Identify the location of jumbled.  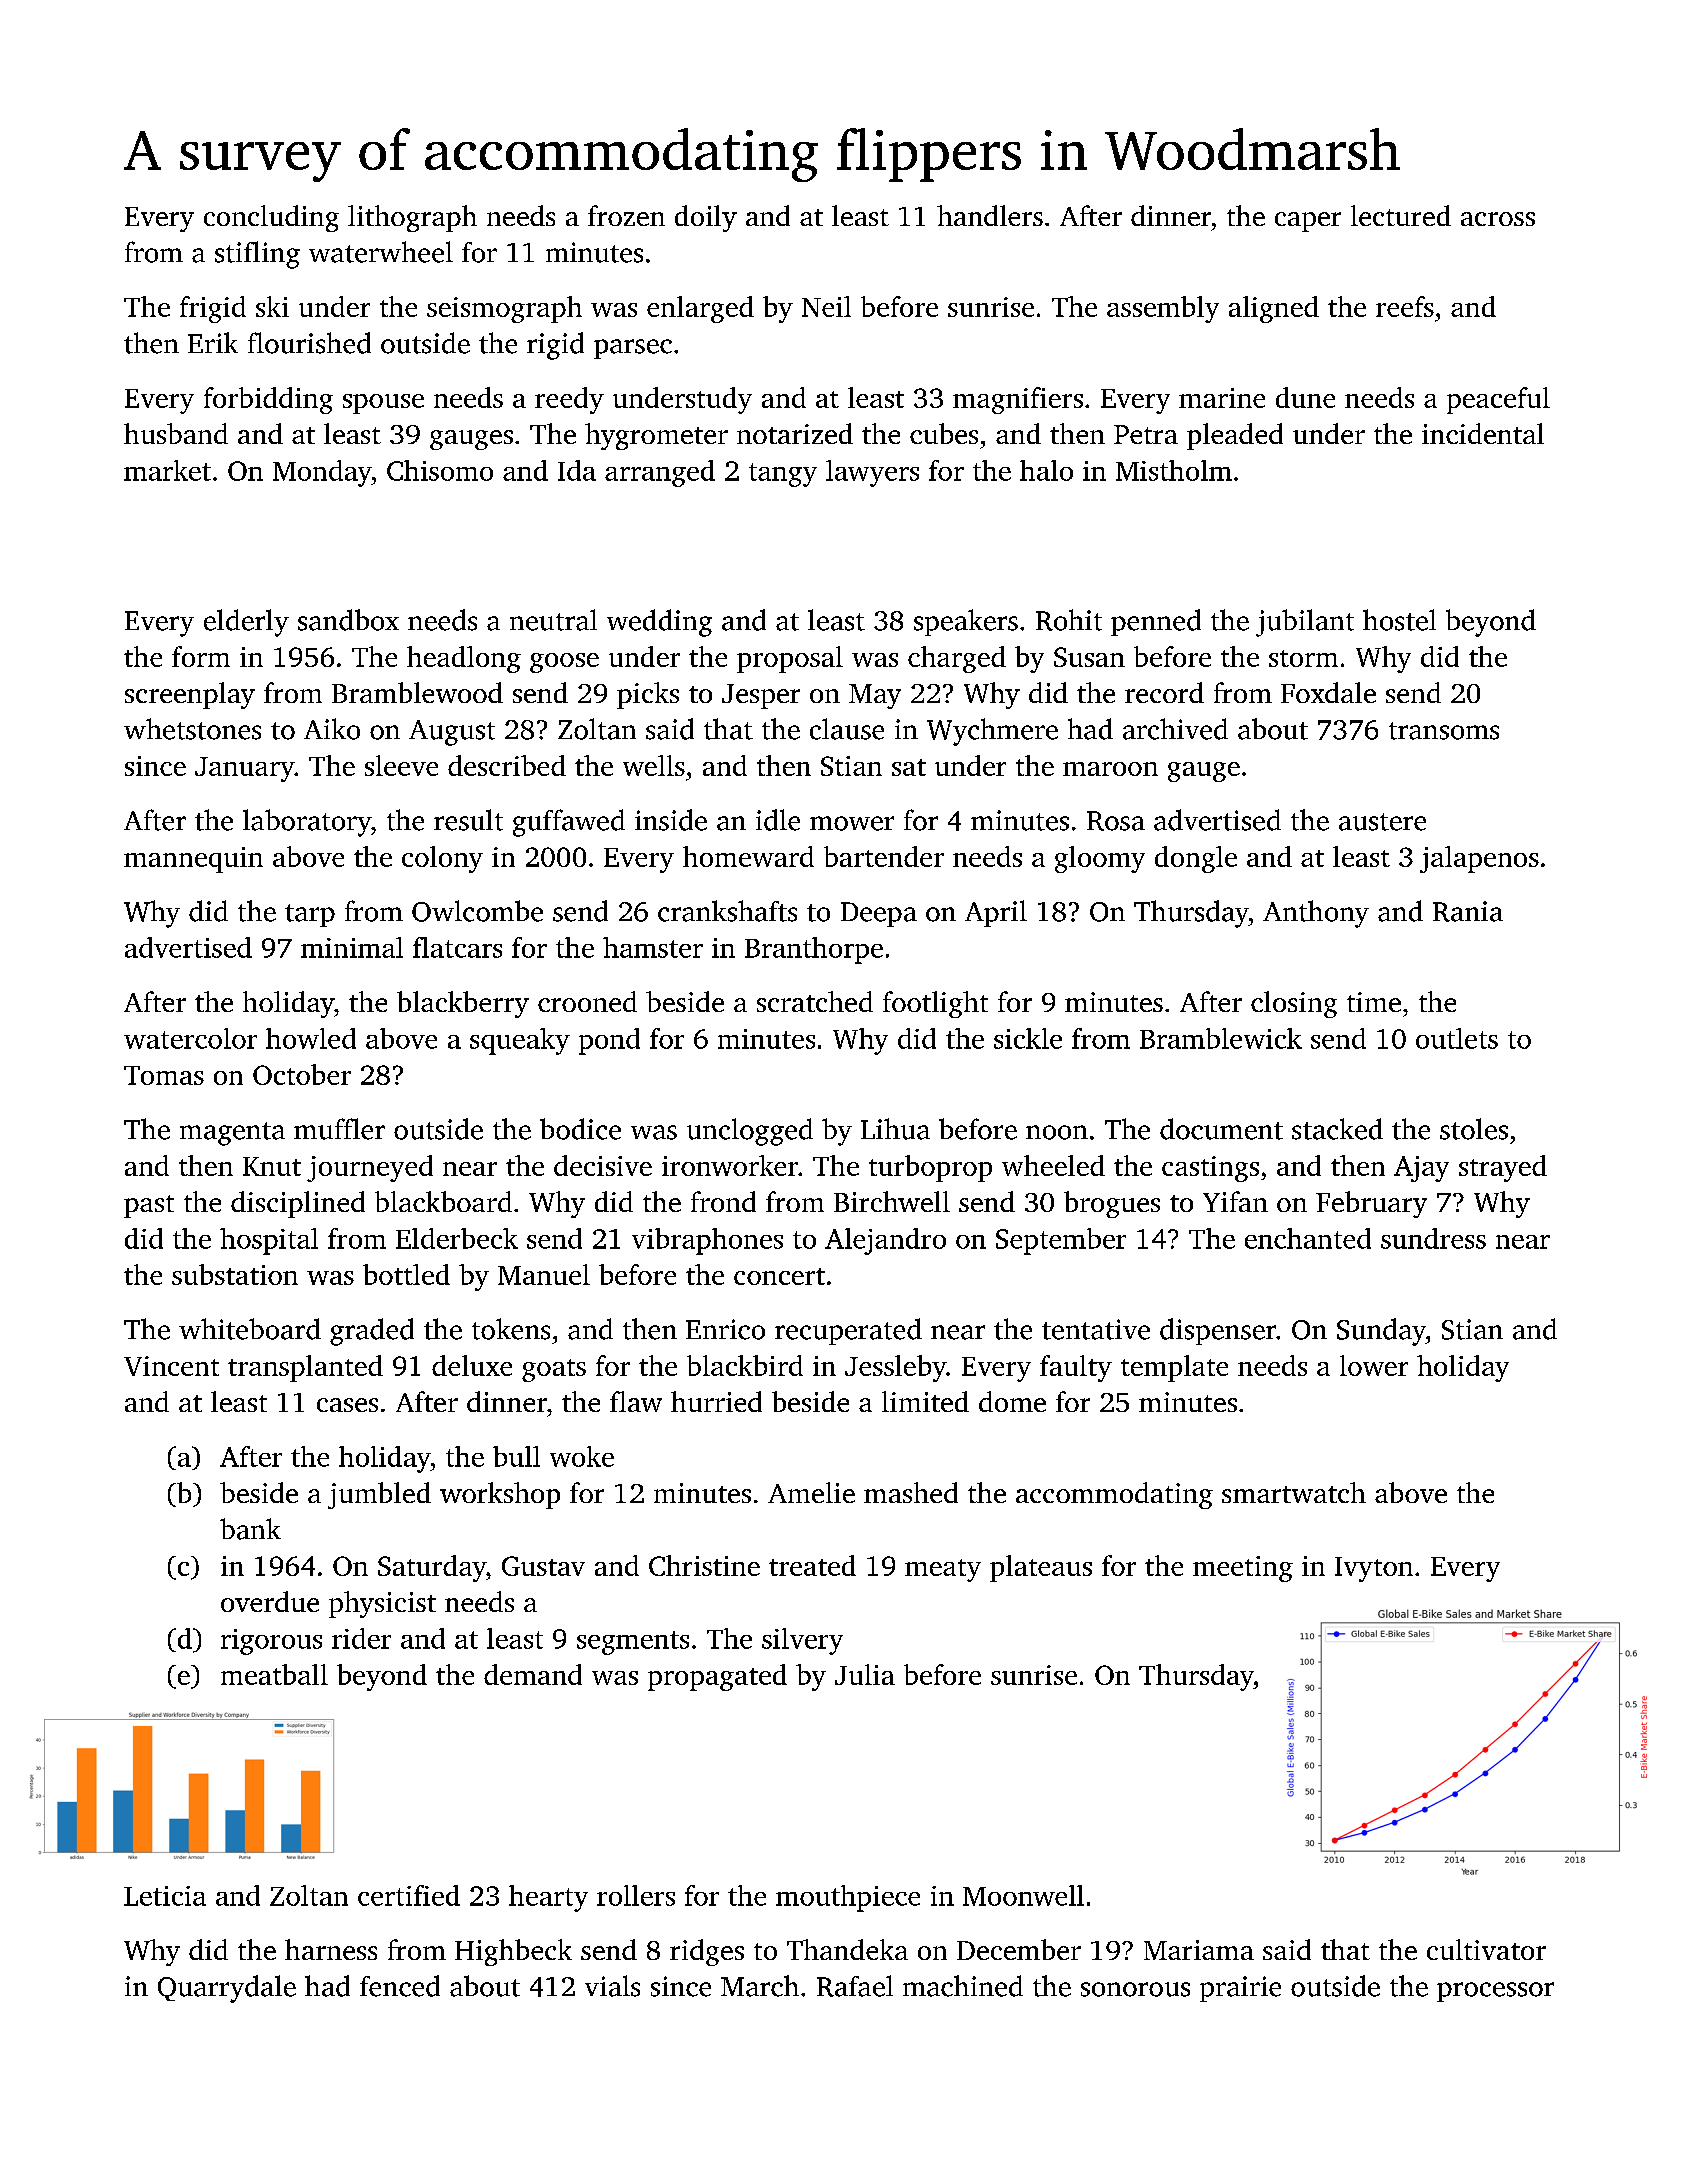
(379, 1495).
